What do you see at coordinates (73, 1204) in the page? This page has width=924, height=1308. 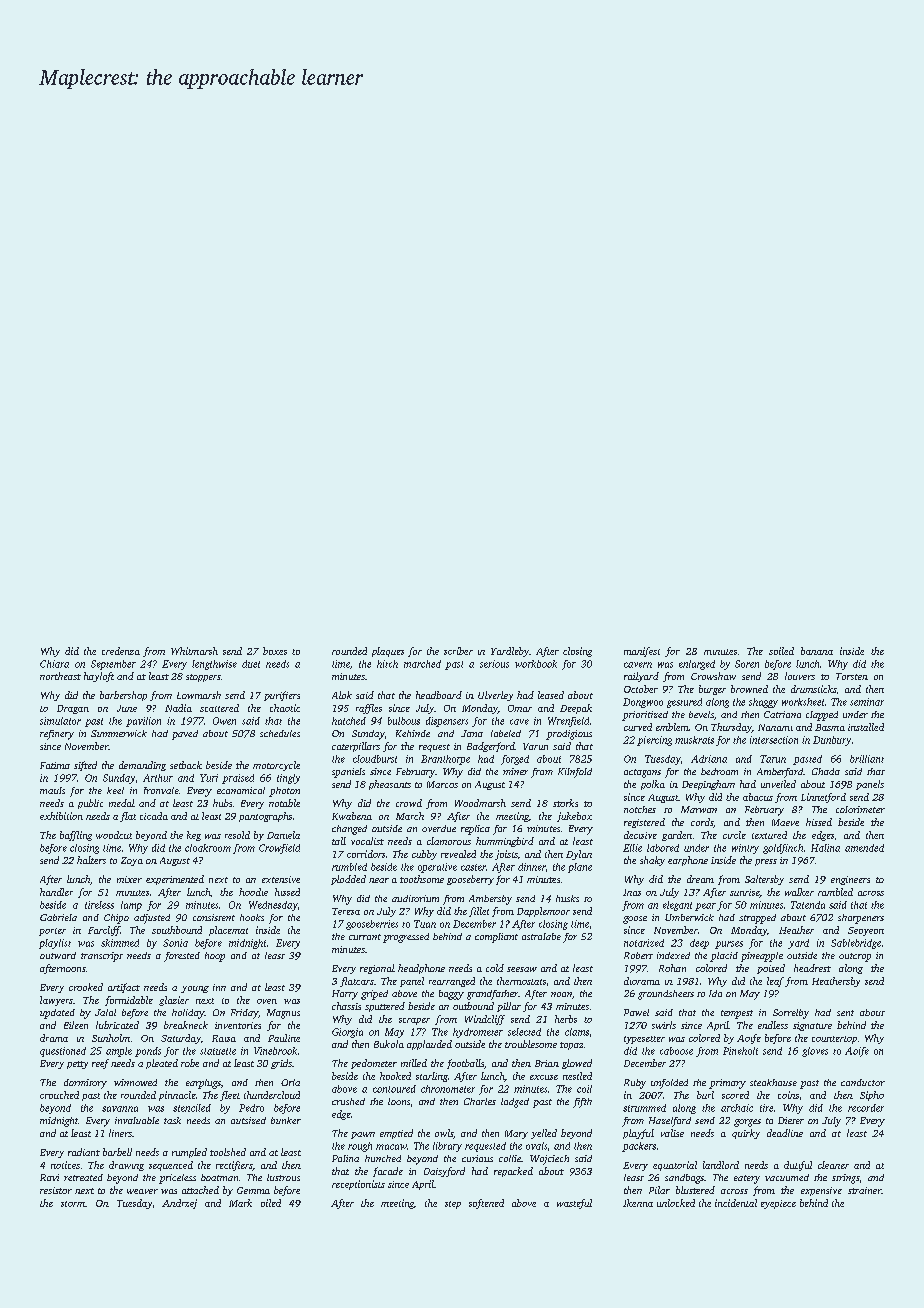 I see `storm` at bounding box center [73, 1204].
